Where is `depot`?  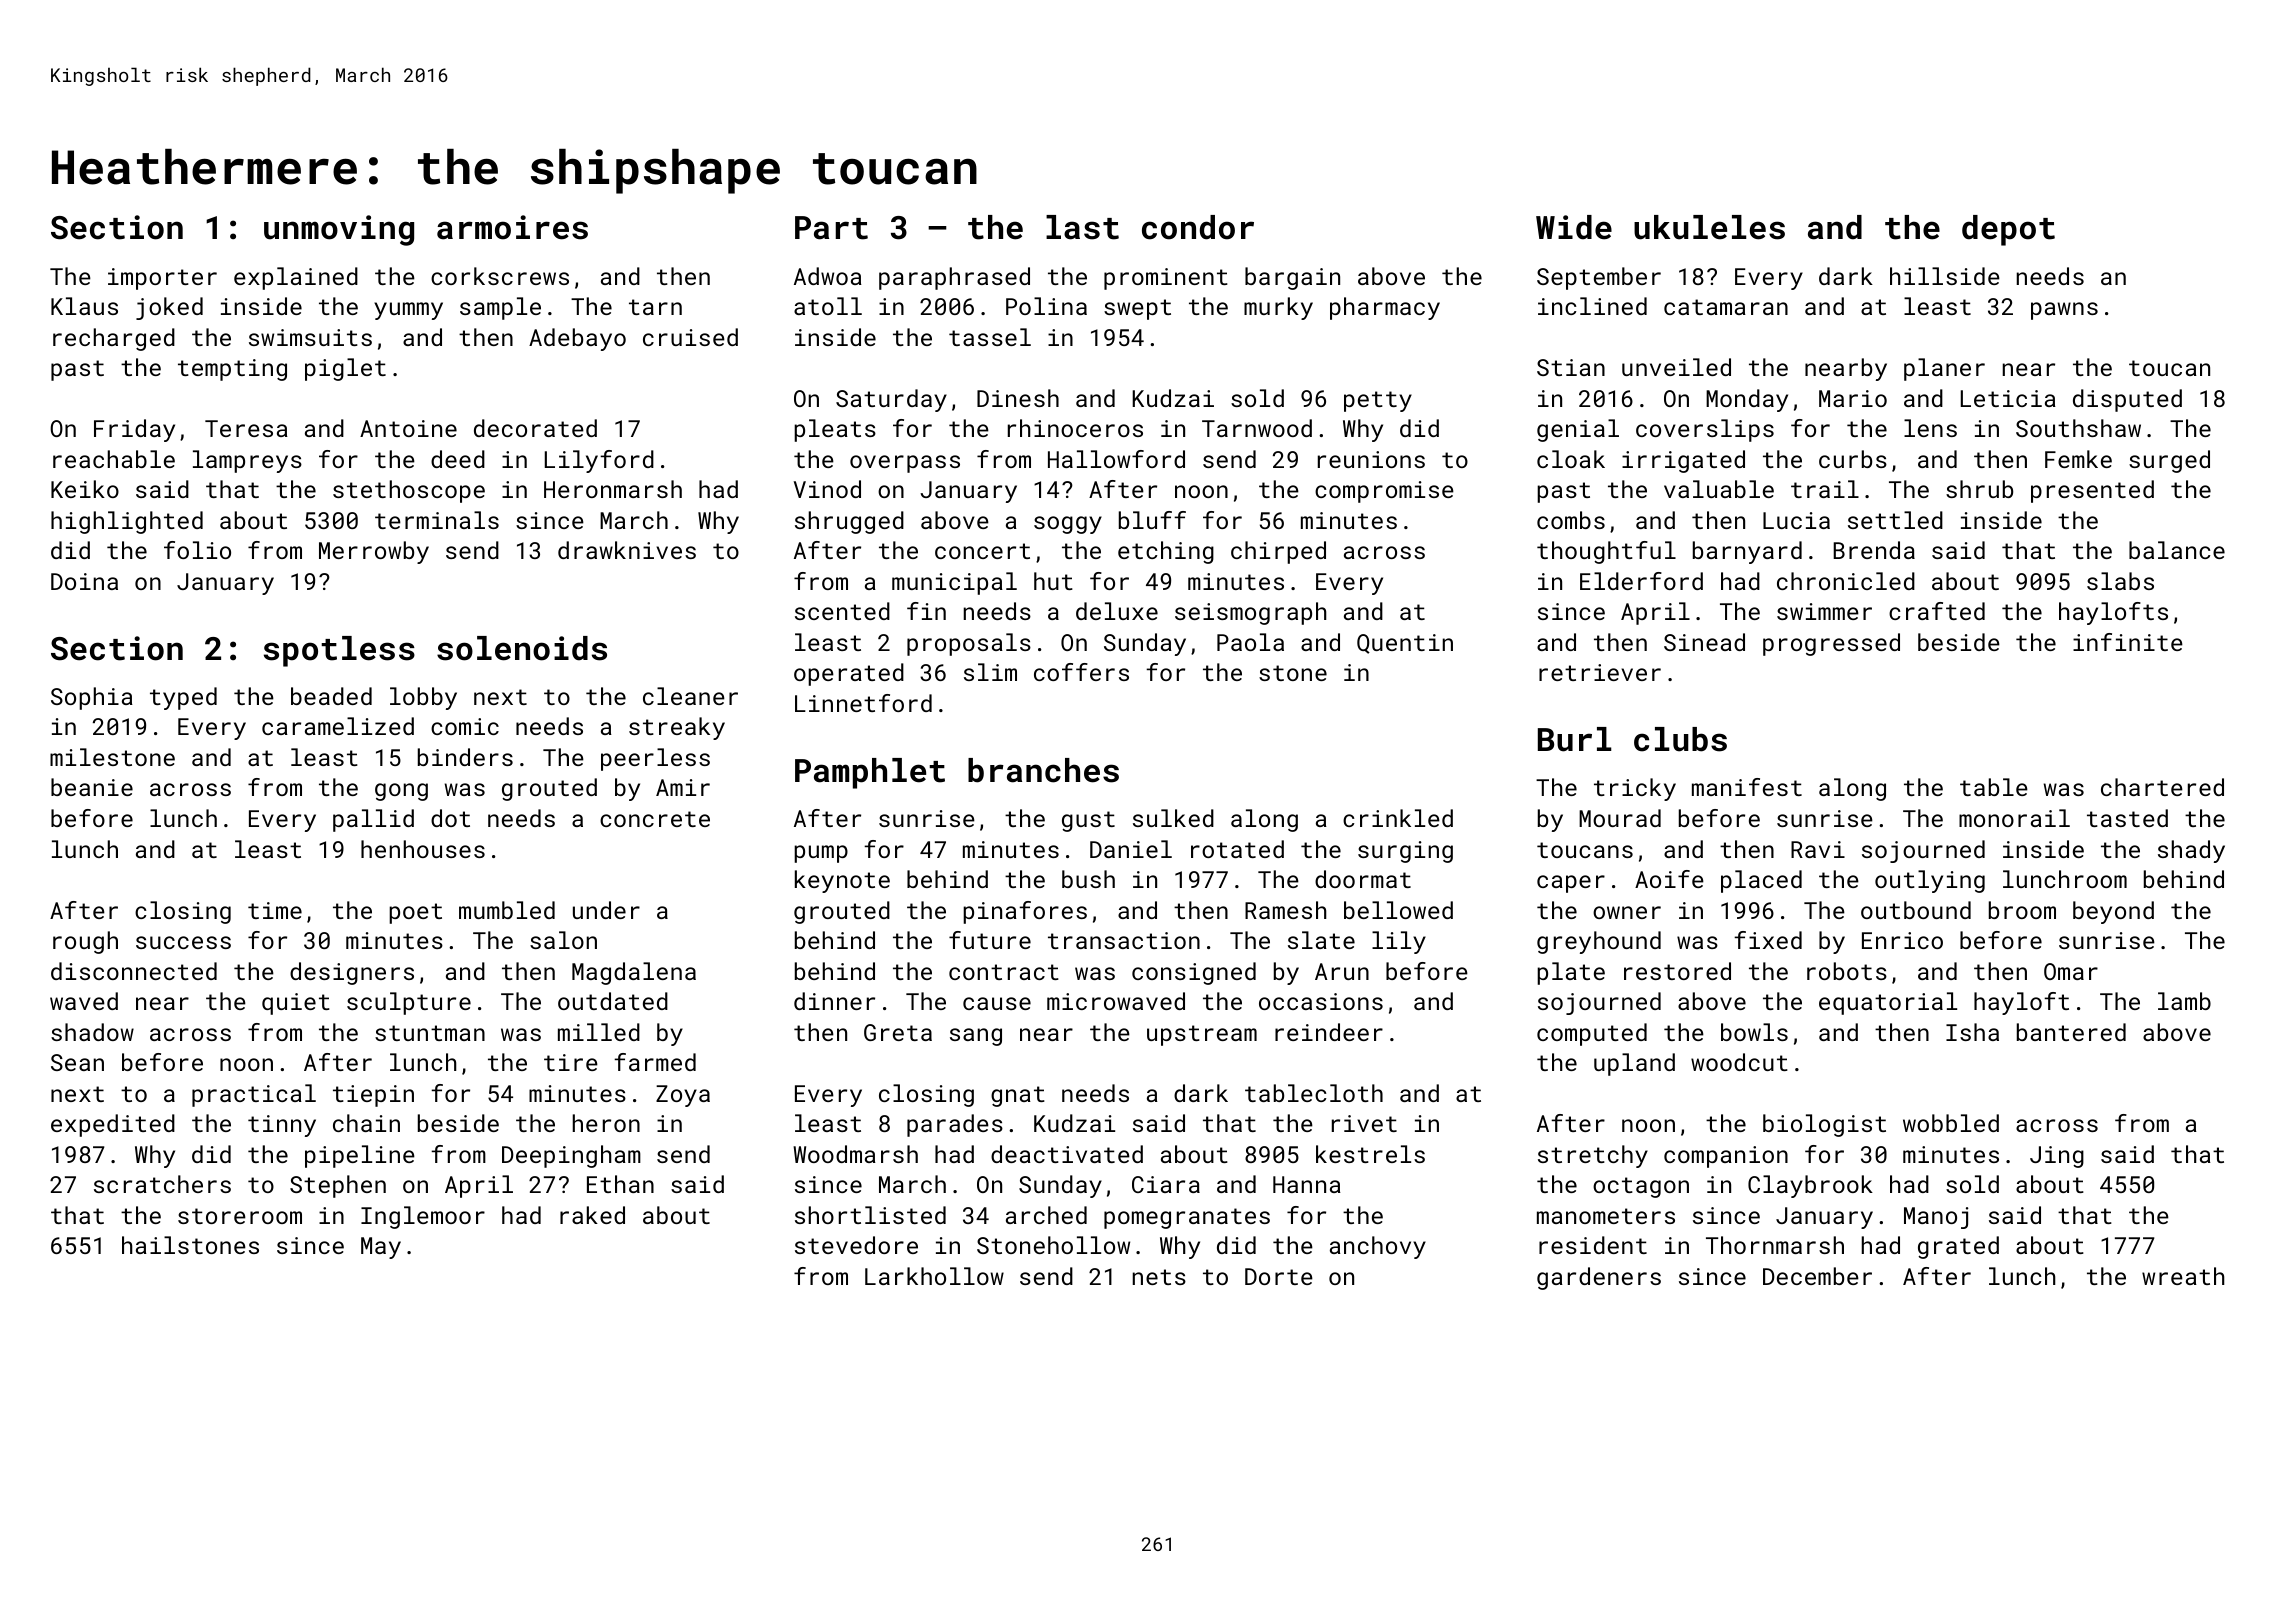 depot is located at coordinates (2008, 230).
